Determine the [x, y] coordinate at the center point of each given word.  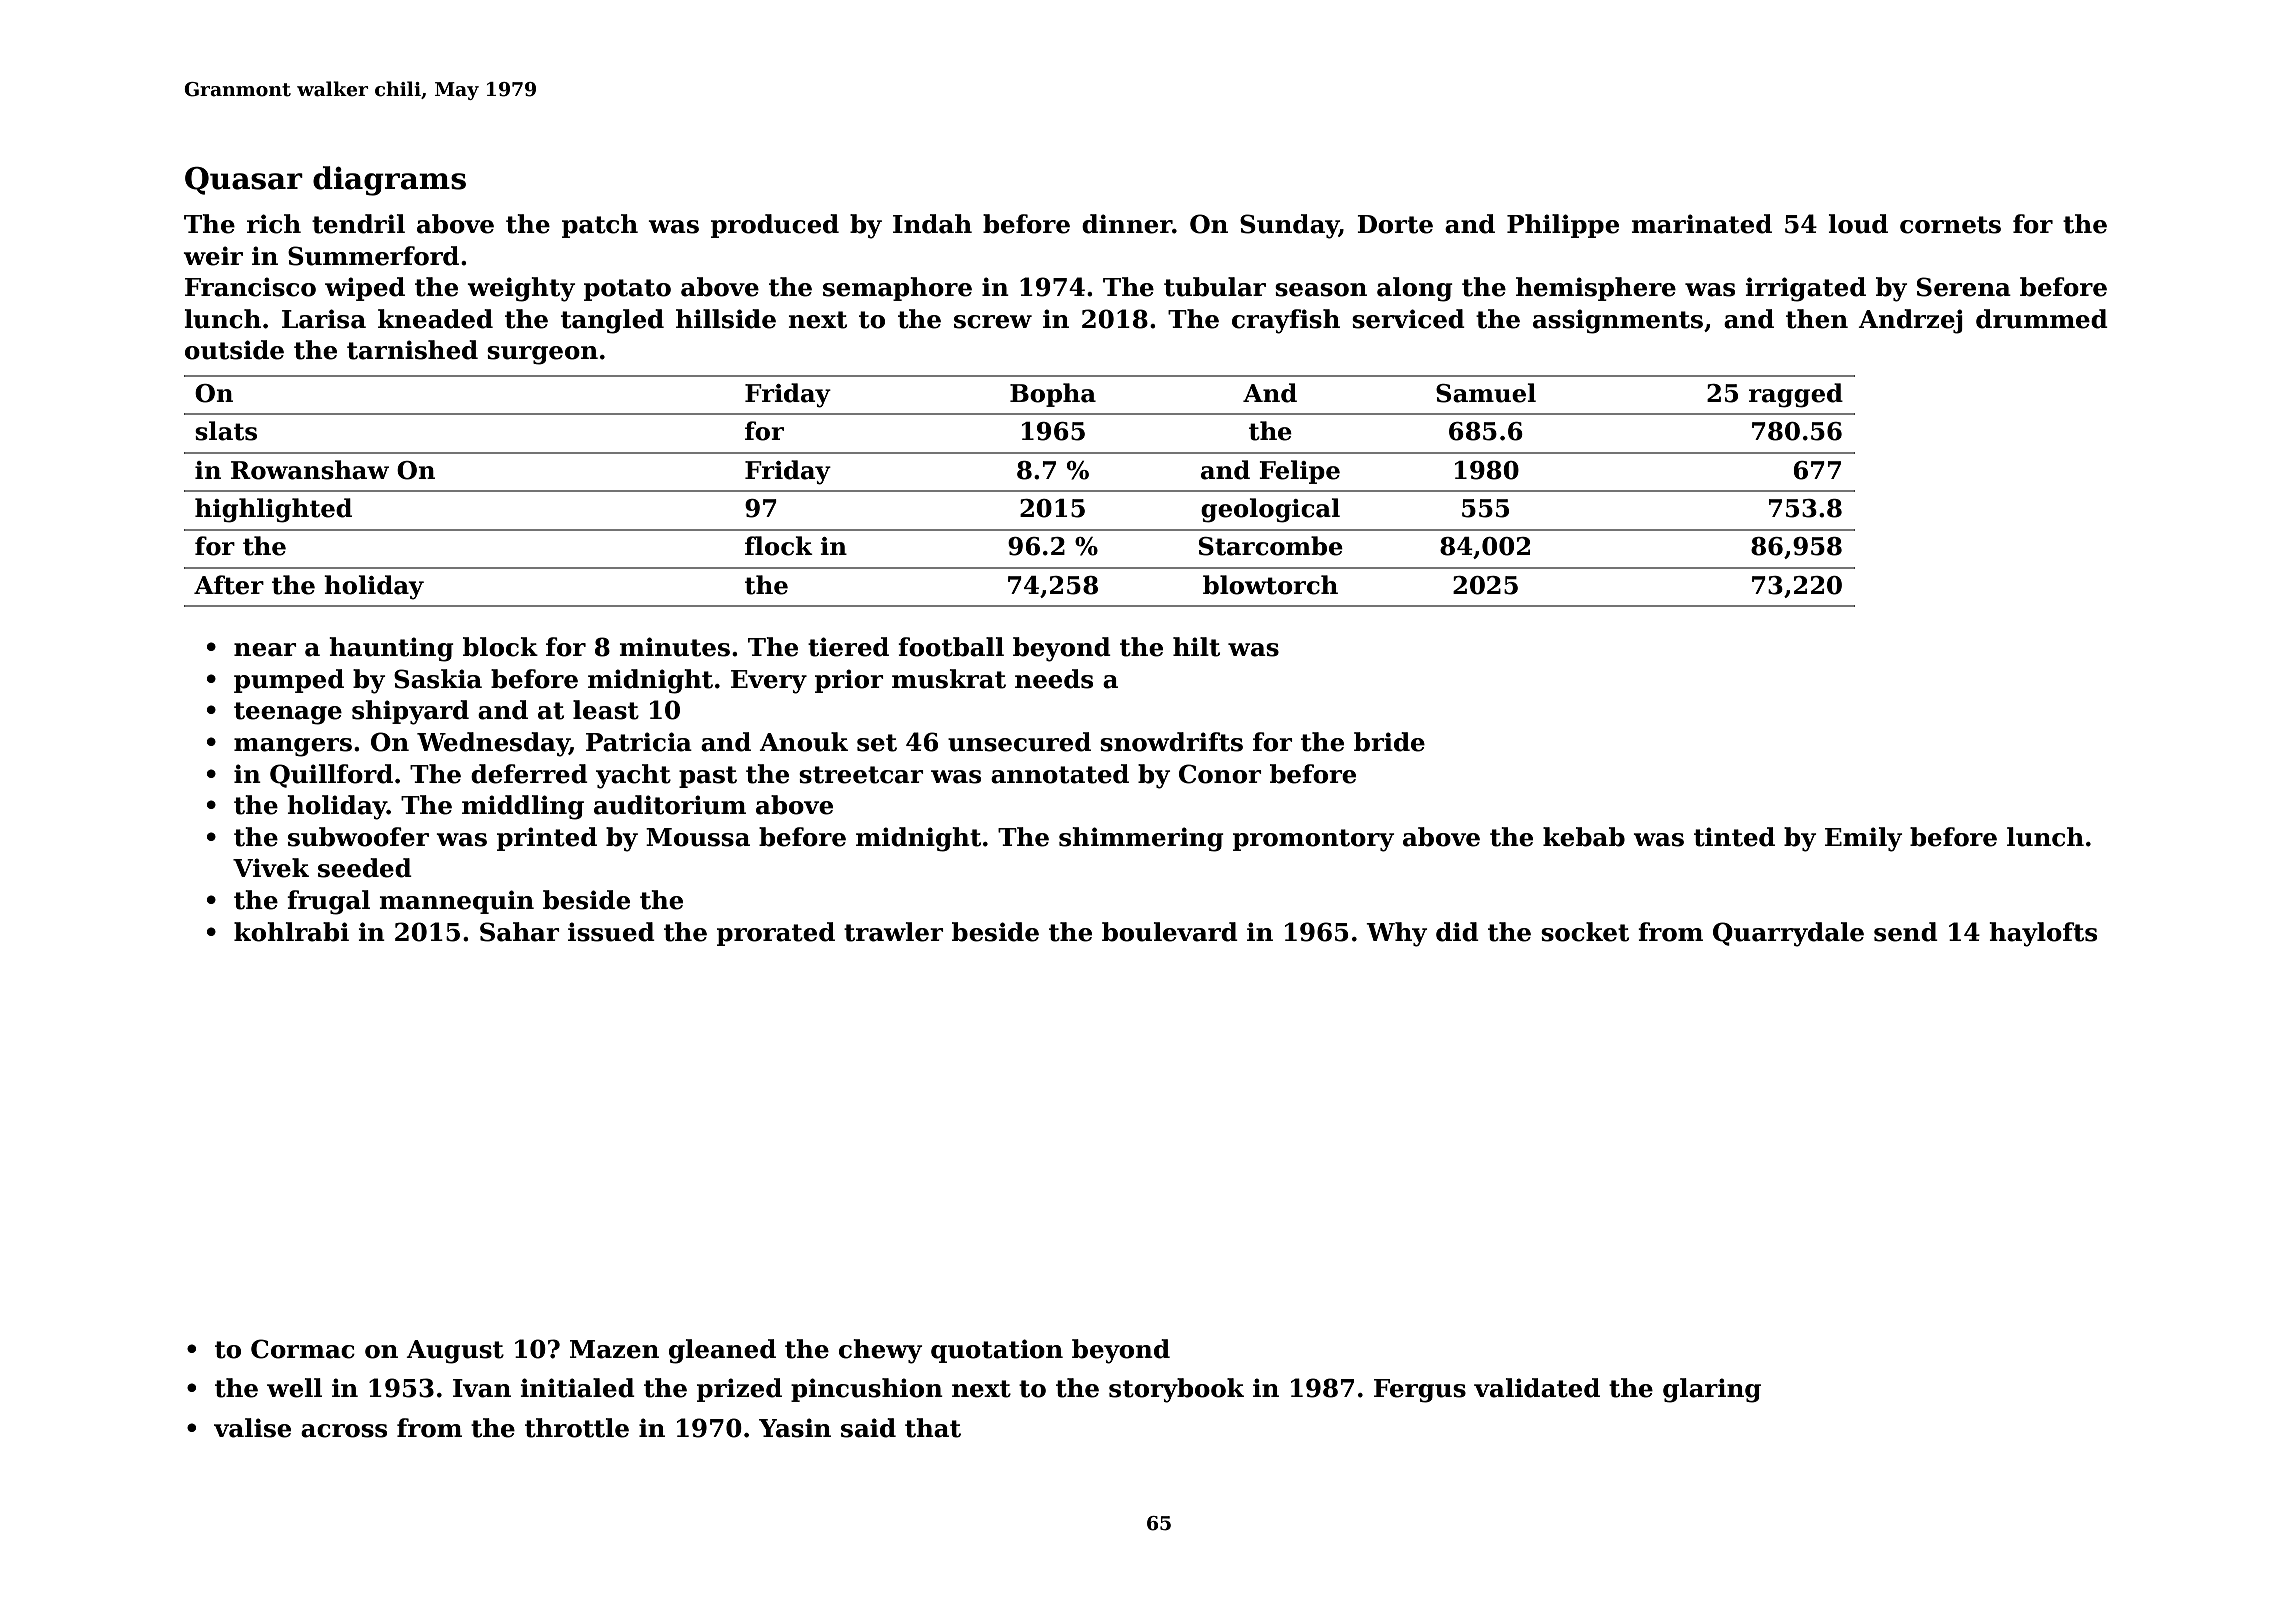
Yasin [795, 1428]
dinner [1127, 224]
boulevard [1170, 932]
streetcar [861, 775]
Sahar [520, 932]
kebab [1584, 837]
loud [1858, 224]
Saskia [438, 679]
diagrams [389, 181]
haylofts [2043, 934]
